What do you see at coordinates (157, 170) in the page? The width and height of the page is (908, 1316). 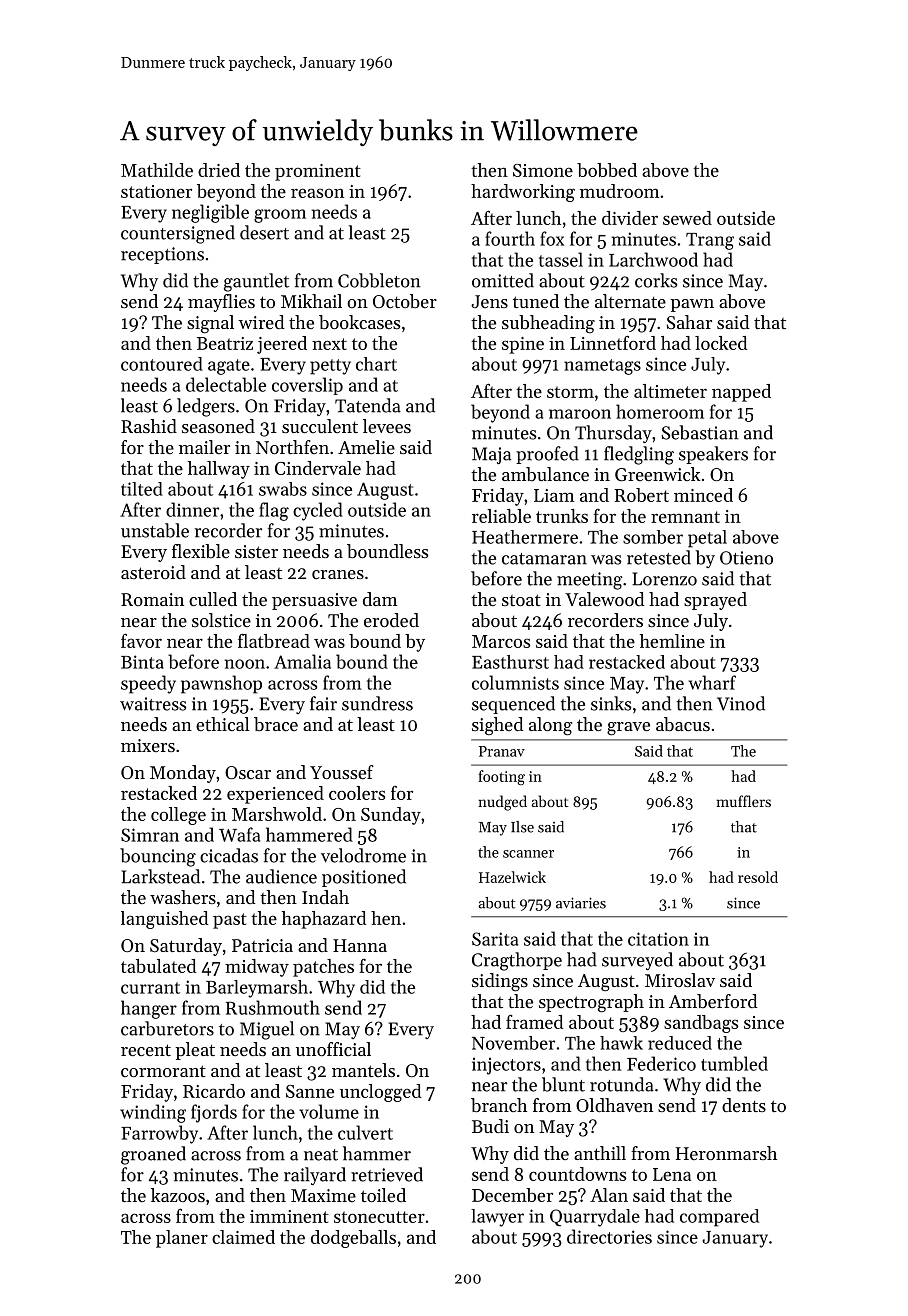 I see `Mathilde` at bounding box center [157, 170].
